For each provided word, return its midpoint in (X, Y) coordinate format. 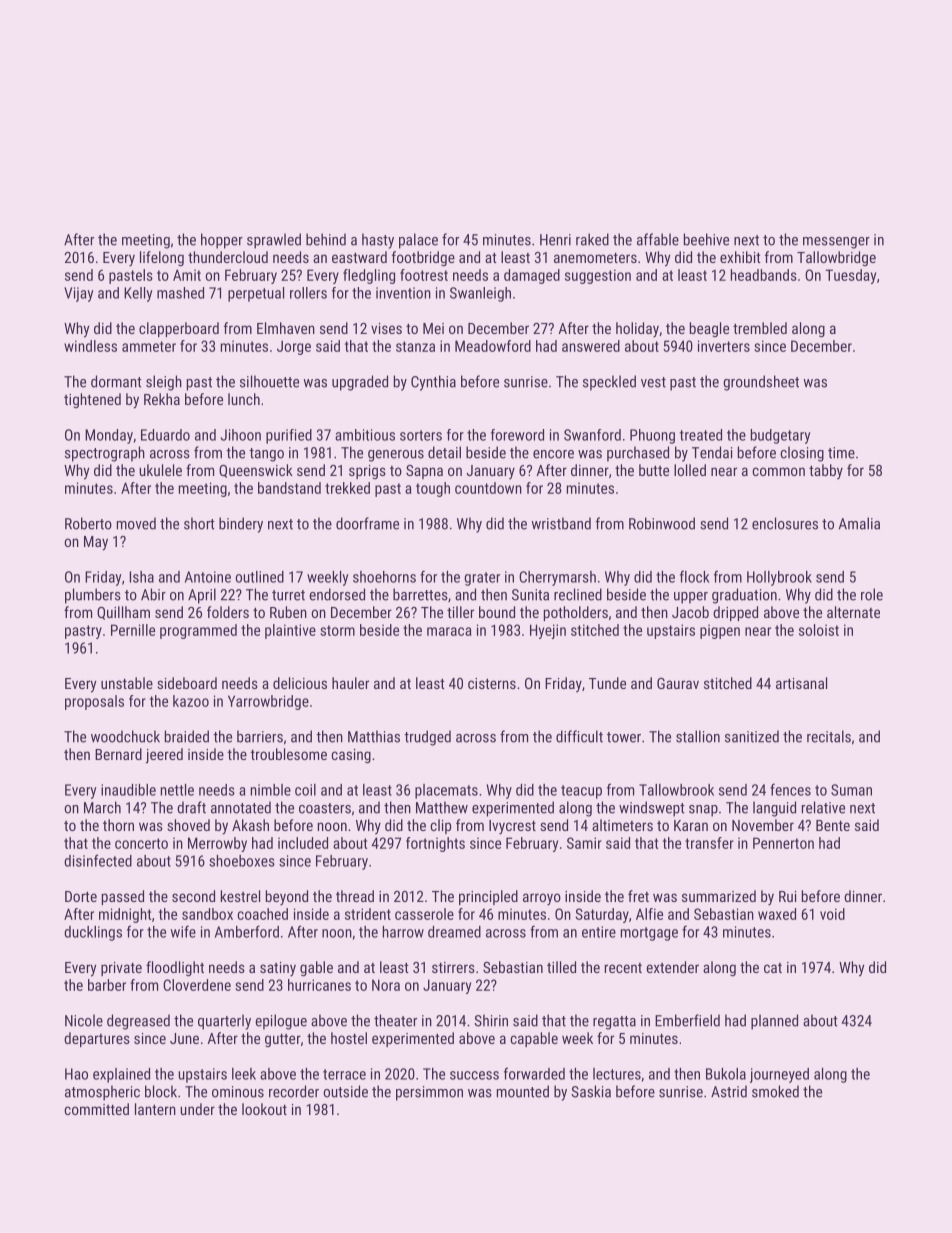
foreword (517, 435)
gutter (283, 1040)
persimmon (429, 1093)
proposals (94, 702)
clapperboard (179, 329)
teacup (581, 792)
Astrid (729, 1091)
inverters (724, 346)
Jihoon (241, 435)
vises (386, 328)
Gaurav (678, 683)
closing (802, 454)
